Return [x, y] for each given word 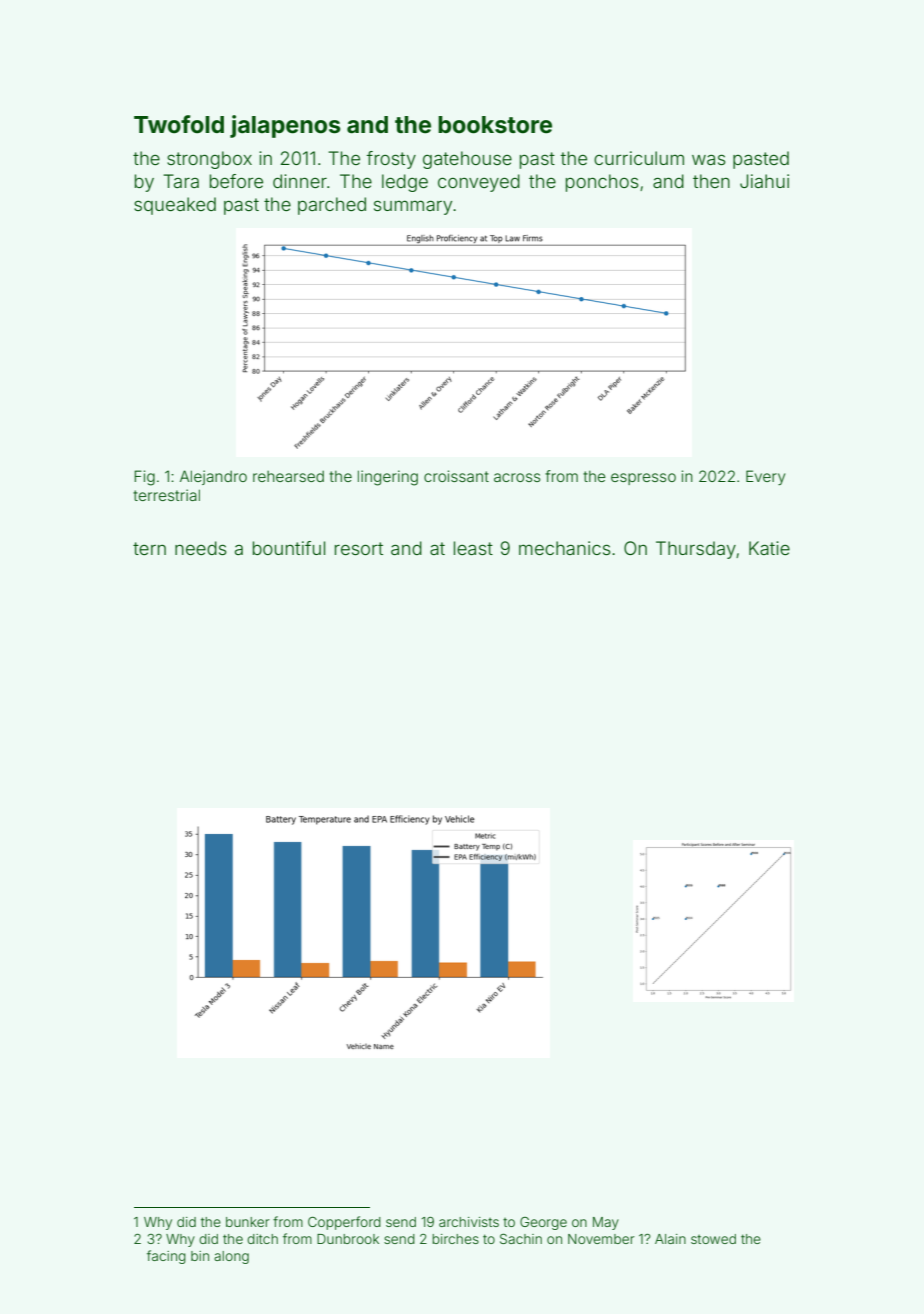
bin [200, 1256]
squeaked [175, 206]
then [711, 181]
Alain [670, 1239]
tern [149, 548]
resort [359, 548]
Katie [769, 548]
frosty [391, 160]
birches [455, 1239]
